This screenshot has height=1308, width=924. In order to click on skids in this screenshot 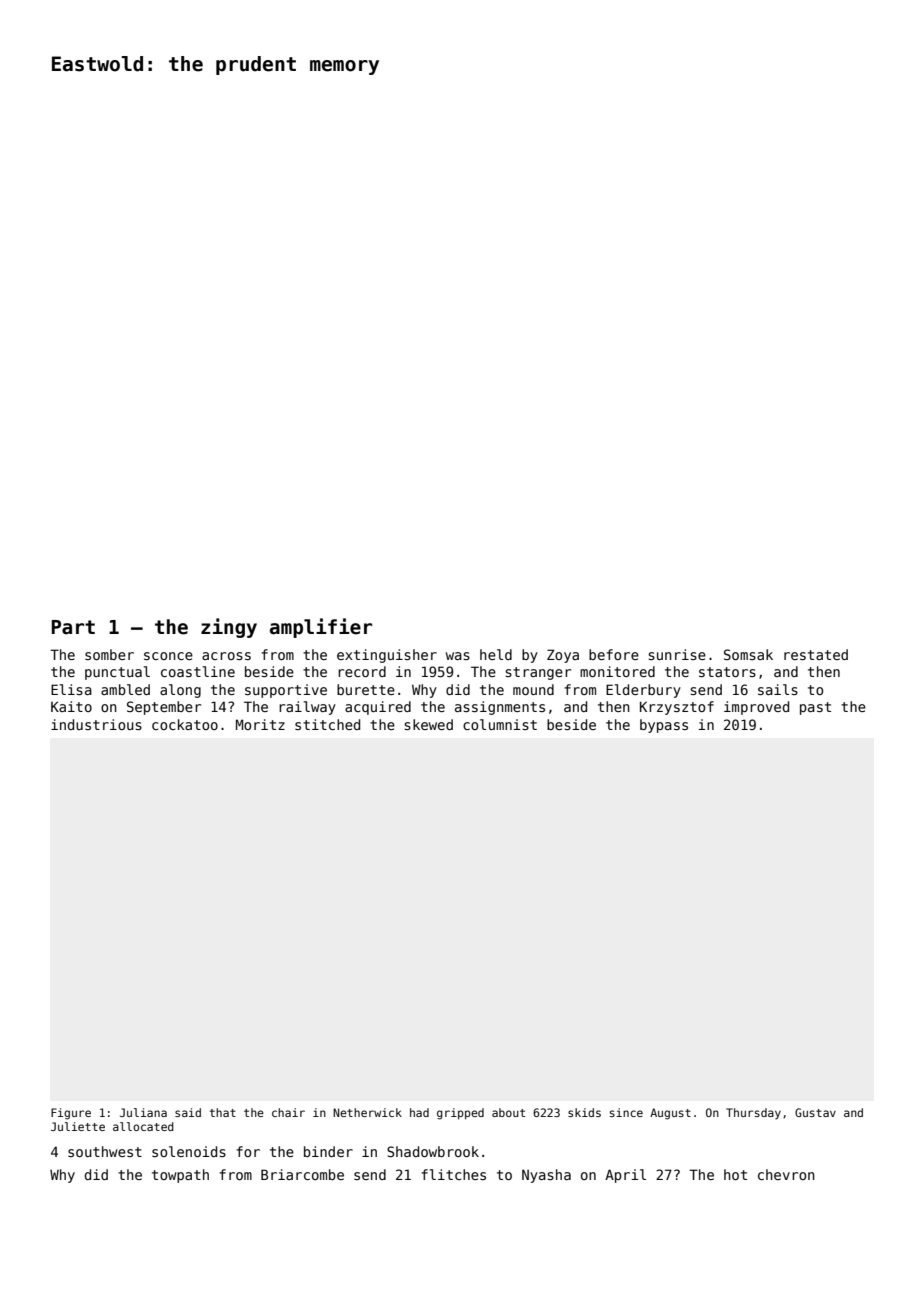, I will do `click(584, 1112)`.
